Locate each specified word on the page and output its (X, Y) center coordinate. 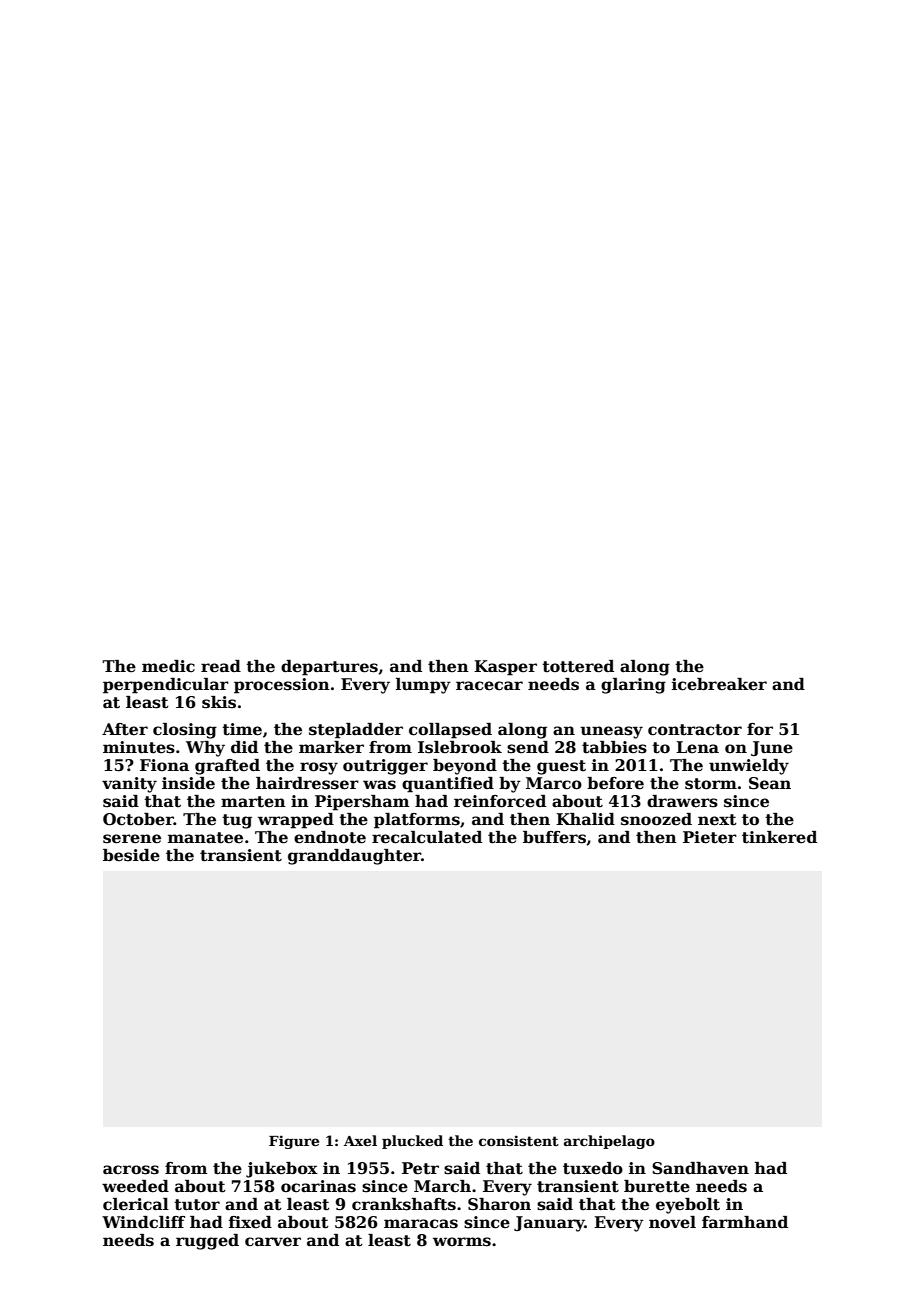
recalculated (427, 837)
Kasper (505, 668)
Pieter (710, 837)
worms (462, 1242)
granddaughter (354, 857)
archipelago (609, 1142)
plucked (412, 1142)
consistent (519, 1140)
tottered (578, 666)
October (138, 819)
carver (273, 1242)
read (221, 666)
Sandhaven (700, 1168)
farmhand (745, 1222)
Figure (294, 1142)
